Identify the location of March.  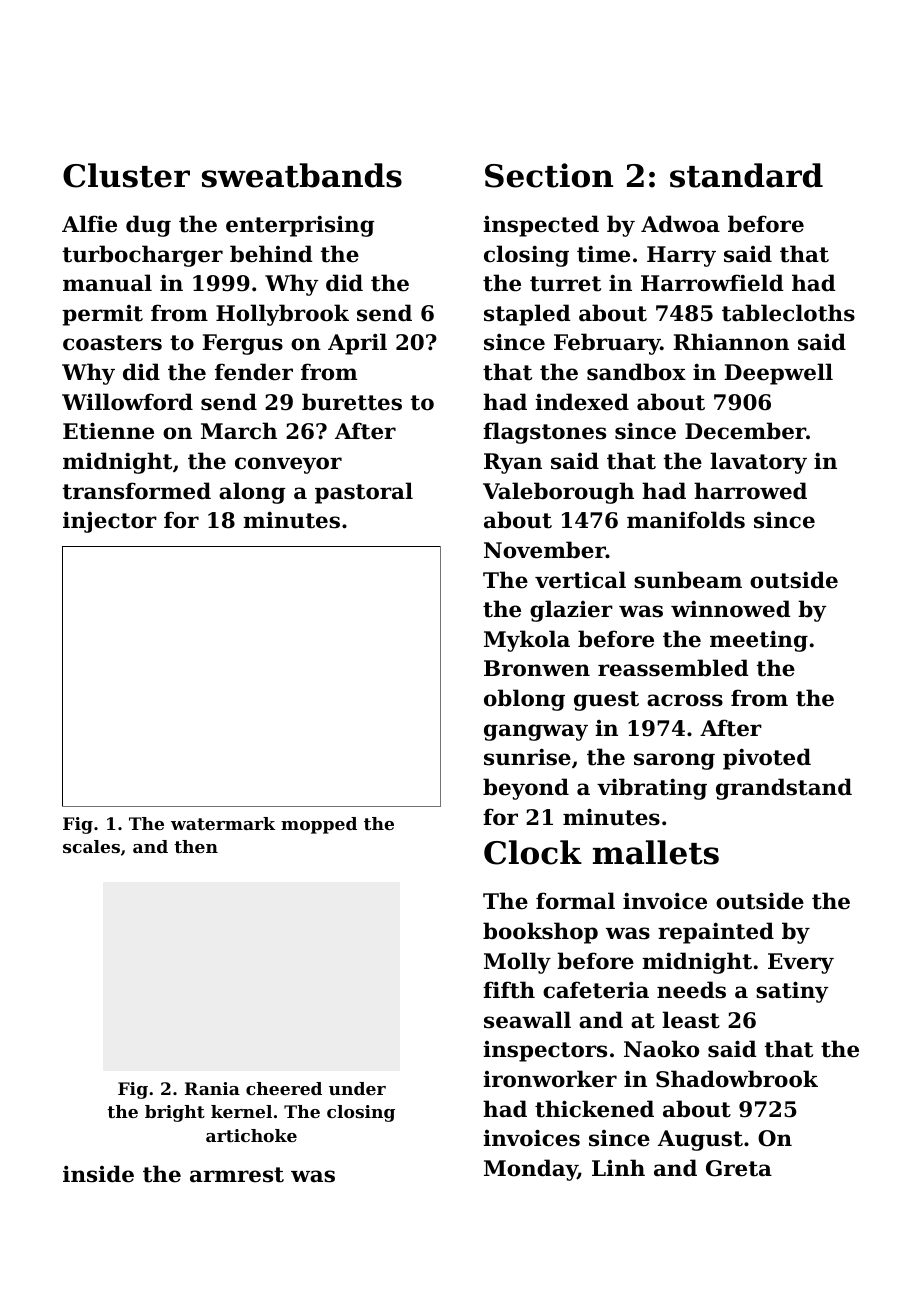
(239, 431).
